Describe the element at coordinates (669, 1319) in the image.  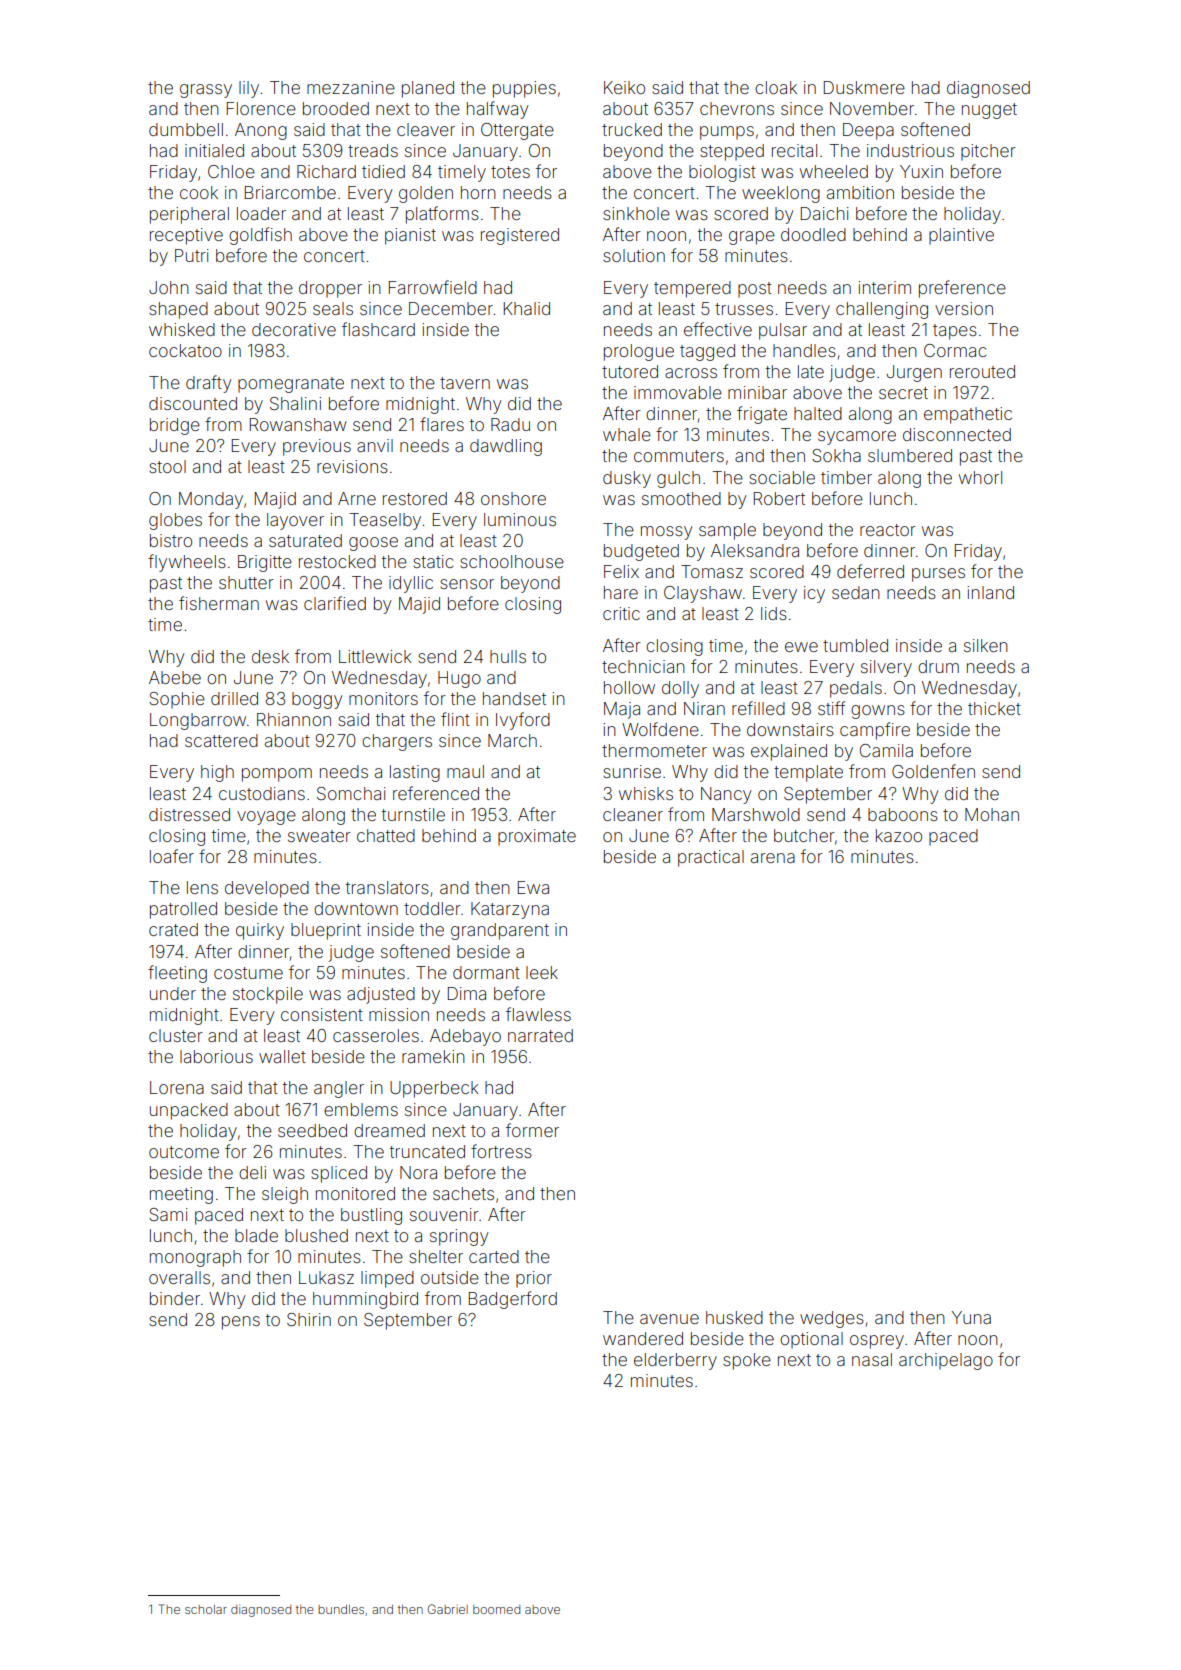
I see `avenue` at that location.
